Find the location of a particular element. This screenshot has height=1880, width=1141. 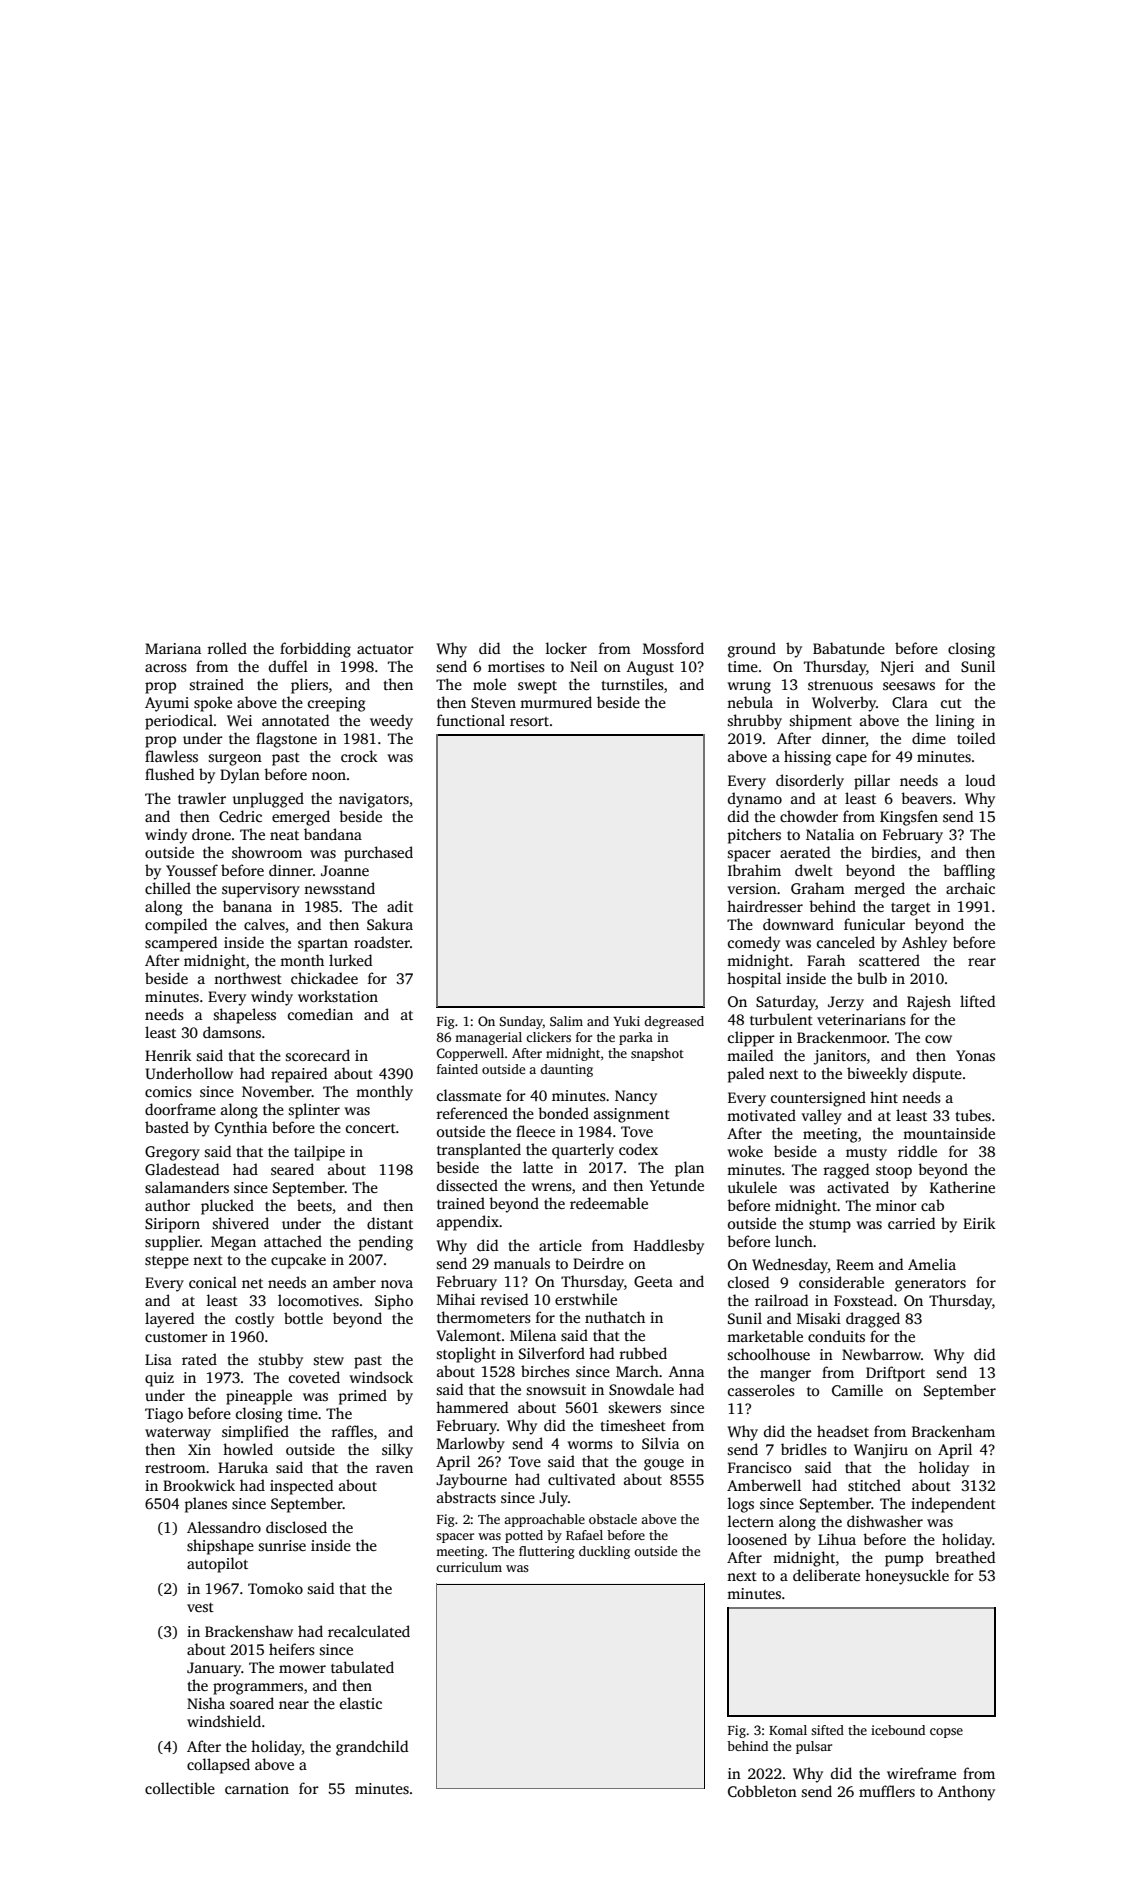

net is located at coordinates (252, 1283).
